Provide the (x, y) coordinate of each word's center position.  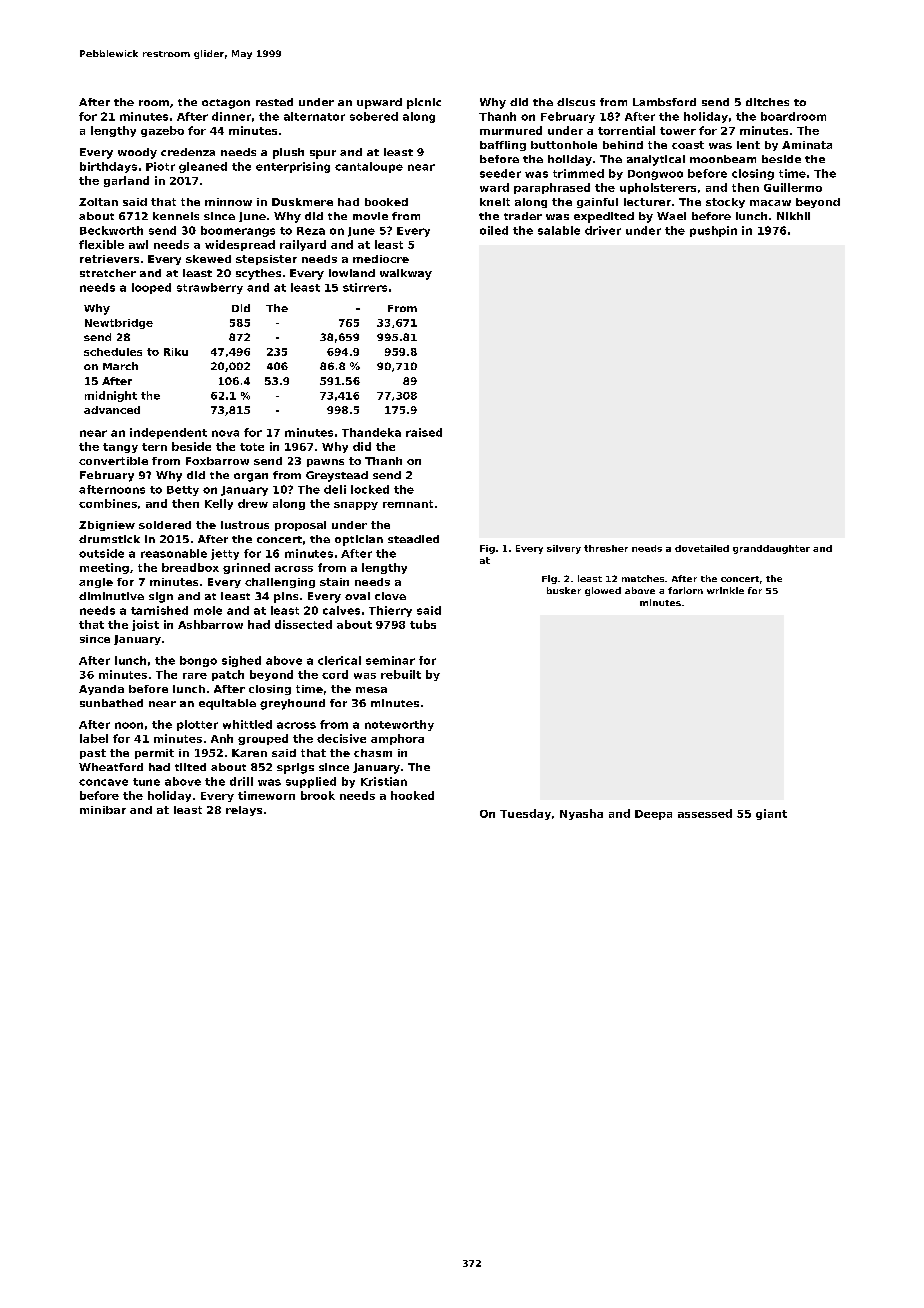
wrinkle (725, 590)
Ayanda (101, 690)
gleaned (203, 167)
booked (386, 202)
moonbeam (723, 159)
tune (146, 782)
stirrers (365, 287)
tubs (423, 624)
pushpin (713, 231)
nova (225, 433)
